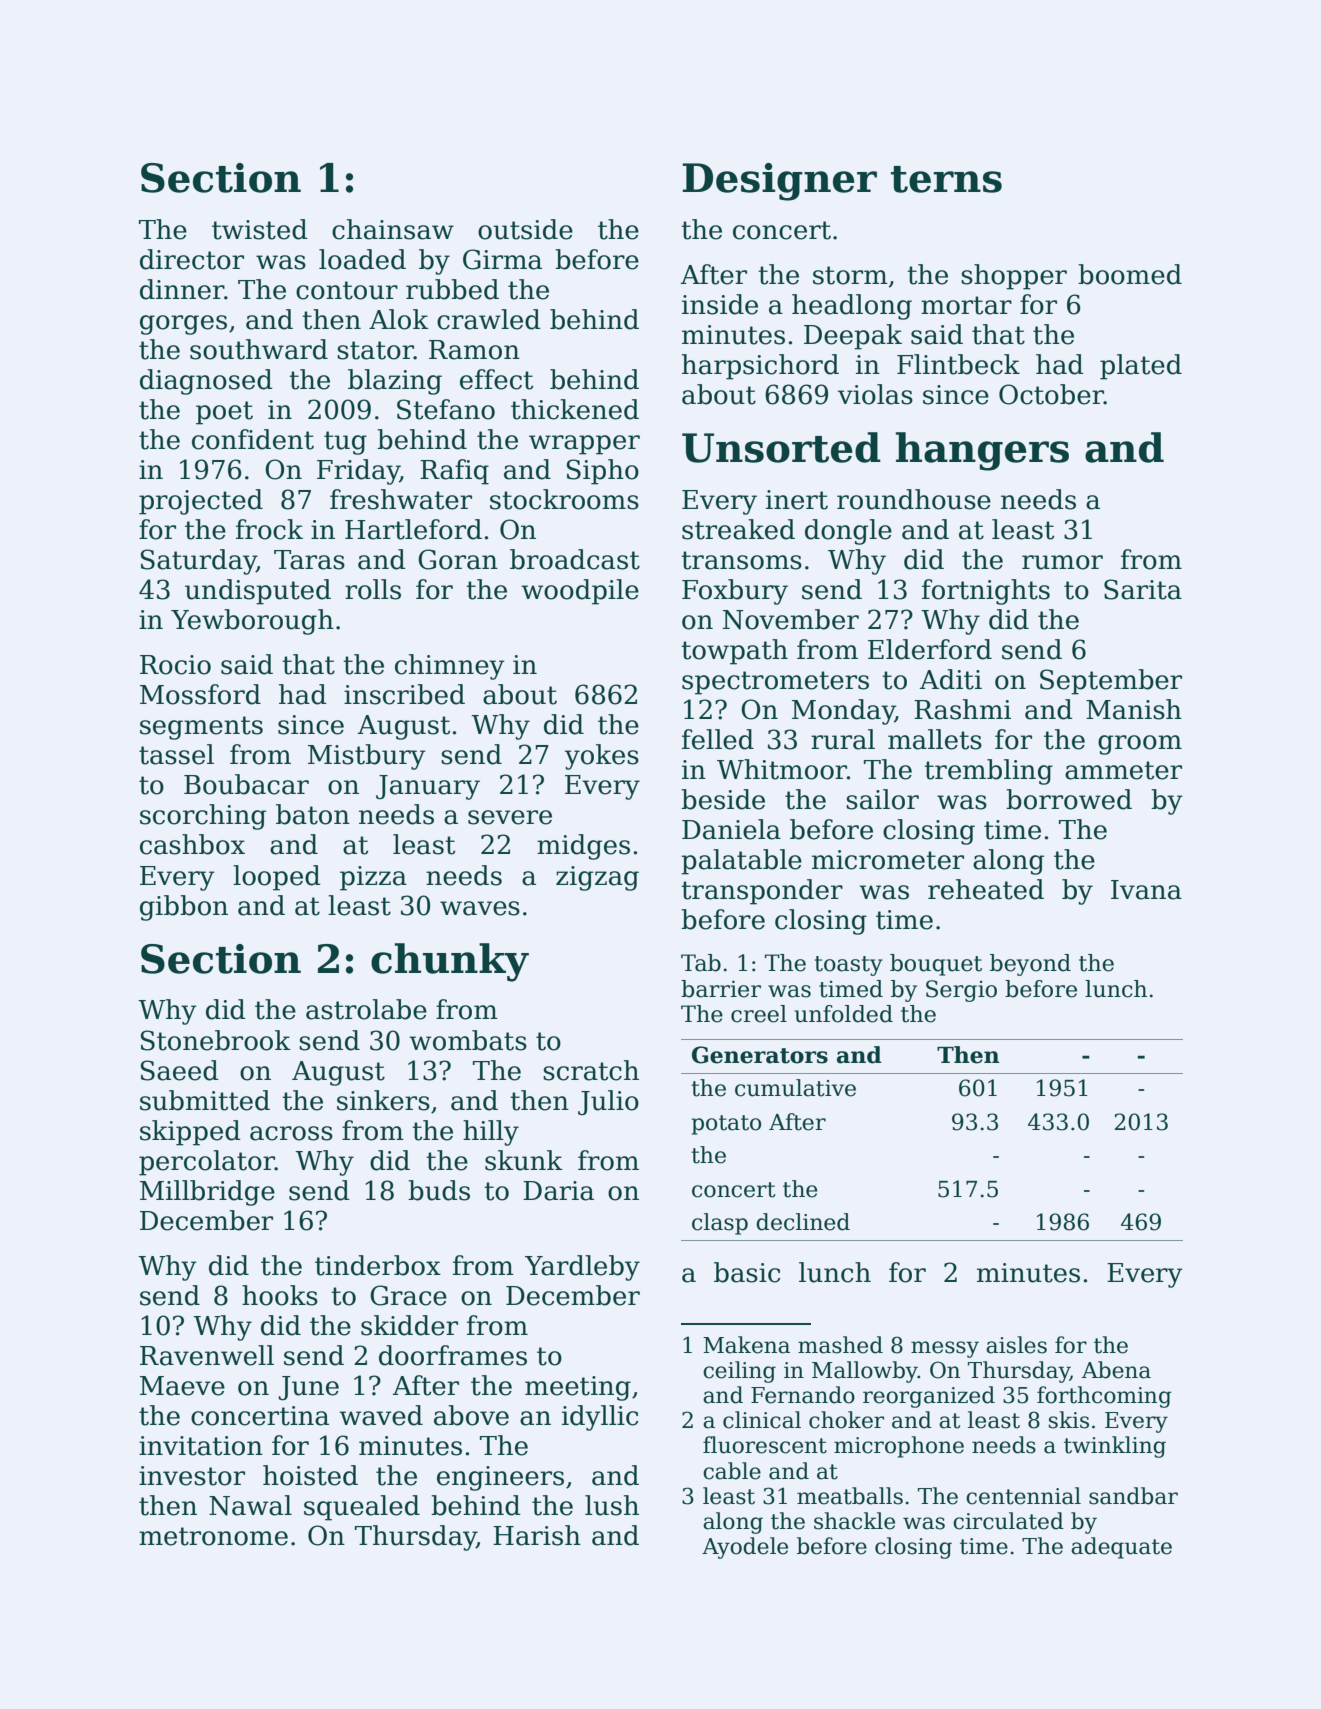 This page has width=1321, height=1709. What do you see at coordinates (935, 739) in the page?
I see `mallets` at bounding box center [935, 739].
